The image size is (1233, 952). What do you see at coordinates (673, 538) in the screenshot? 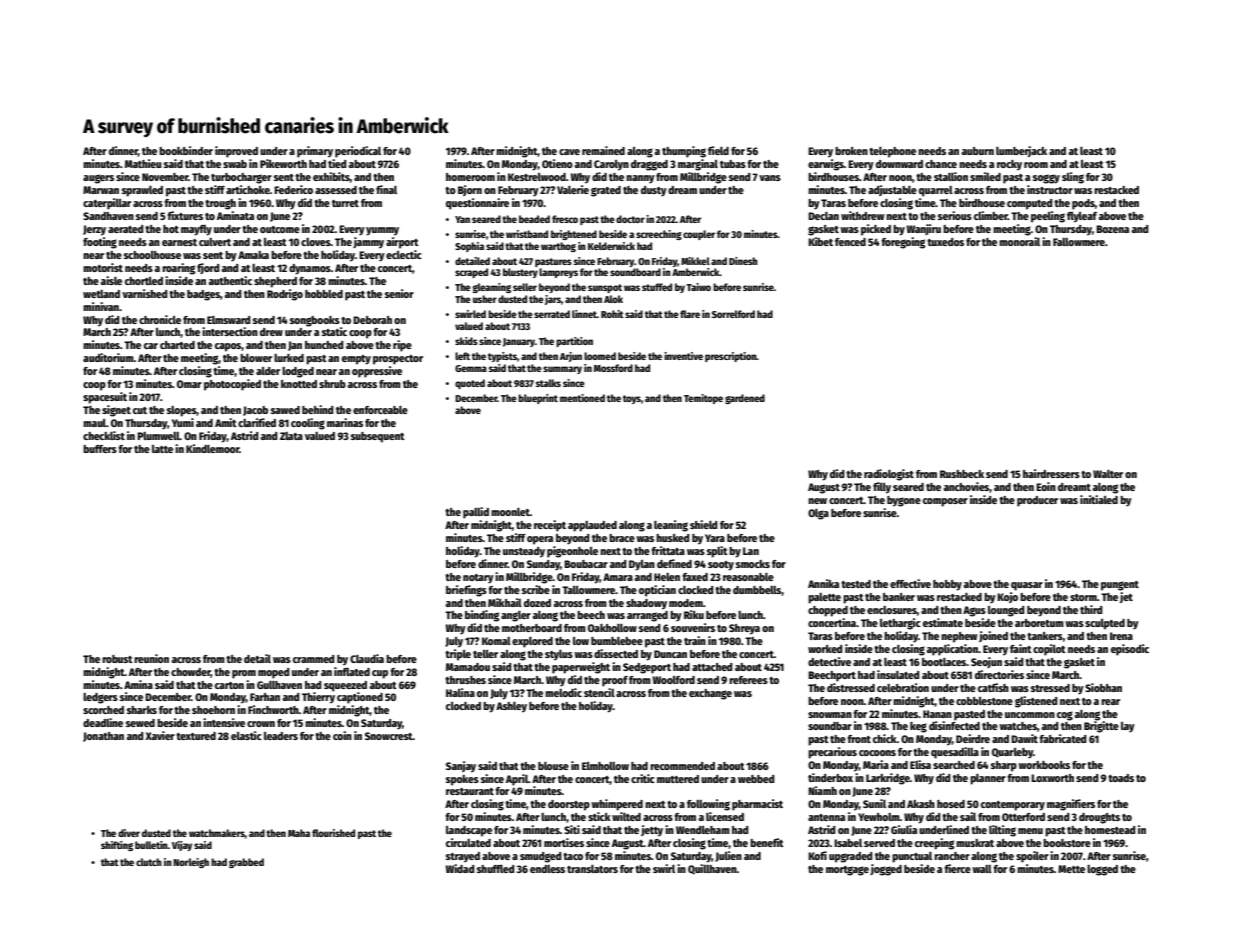
I see `husked` at bounding box center [673, 538].
